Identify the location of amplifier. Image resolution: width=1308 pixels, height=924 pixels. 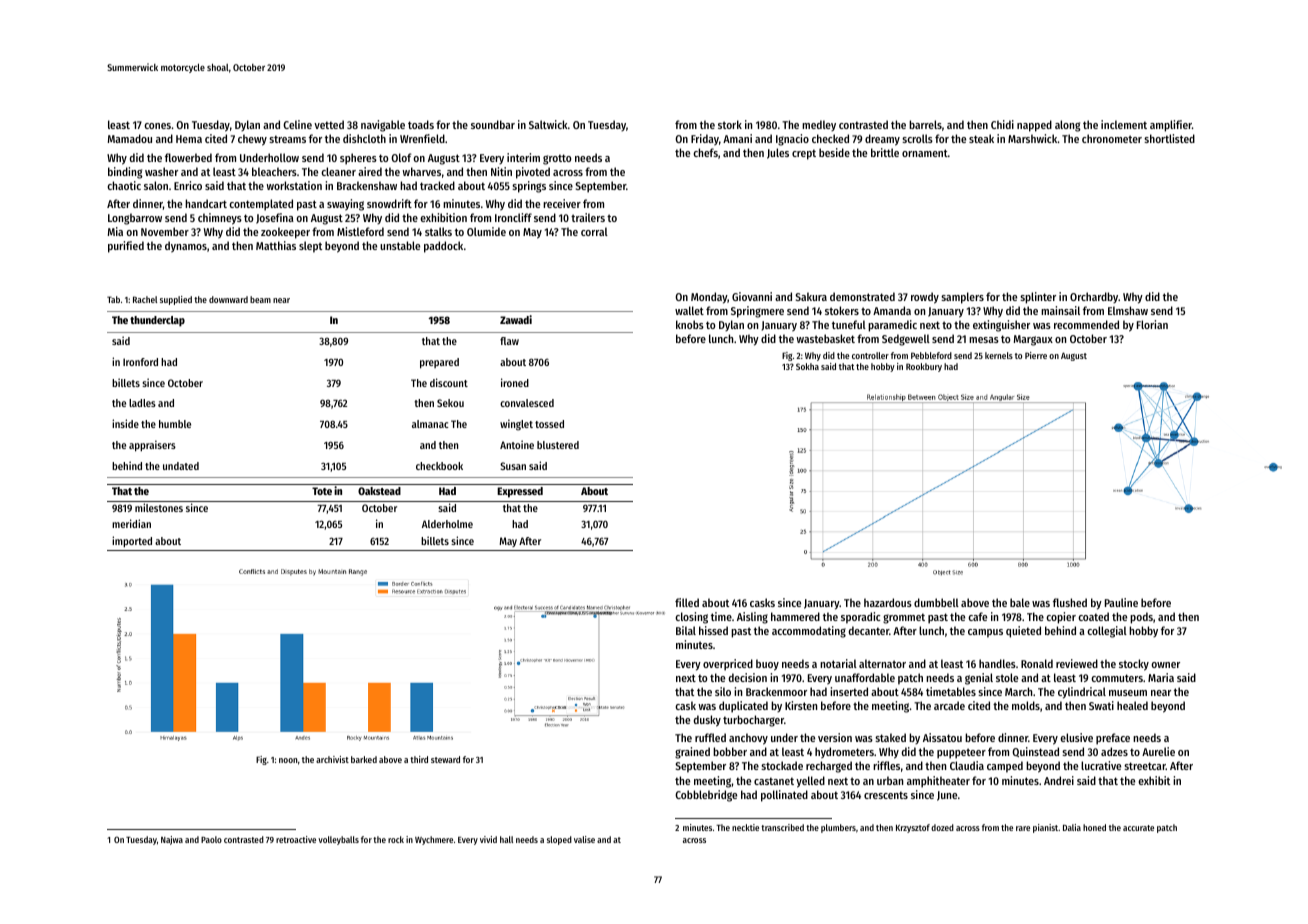
(1171, 126).
